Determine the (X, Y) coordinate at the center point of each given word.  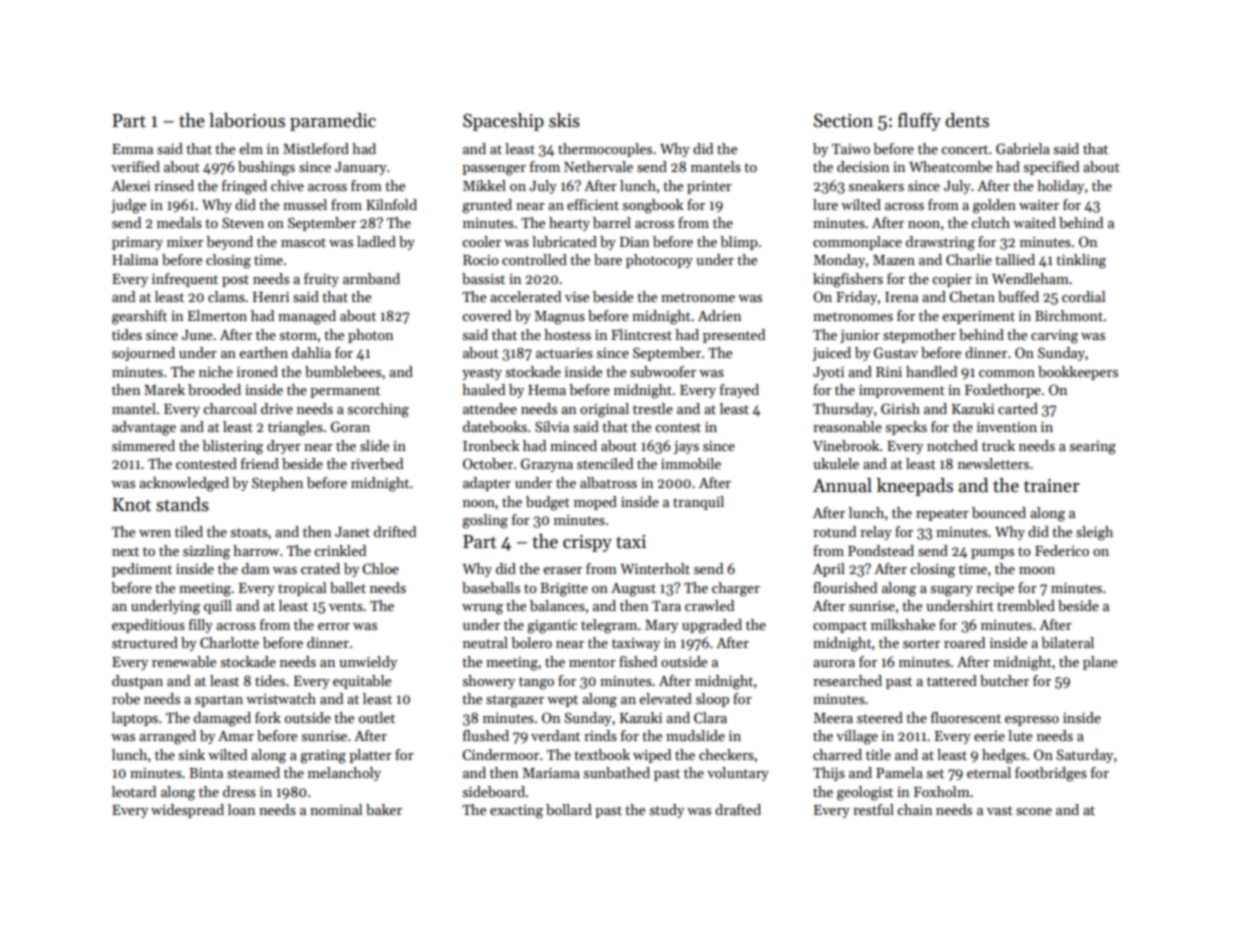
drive (277, 408)
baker (384, 809)
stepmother (919, 336)
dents (967, 120)
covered (486, 315)
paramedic (333, 122)
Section (843, 121)
